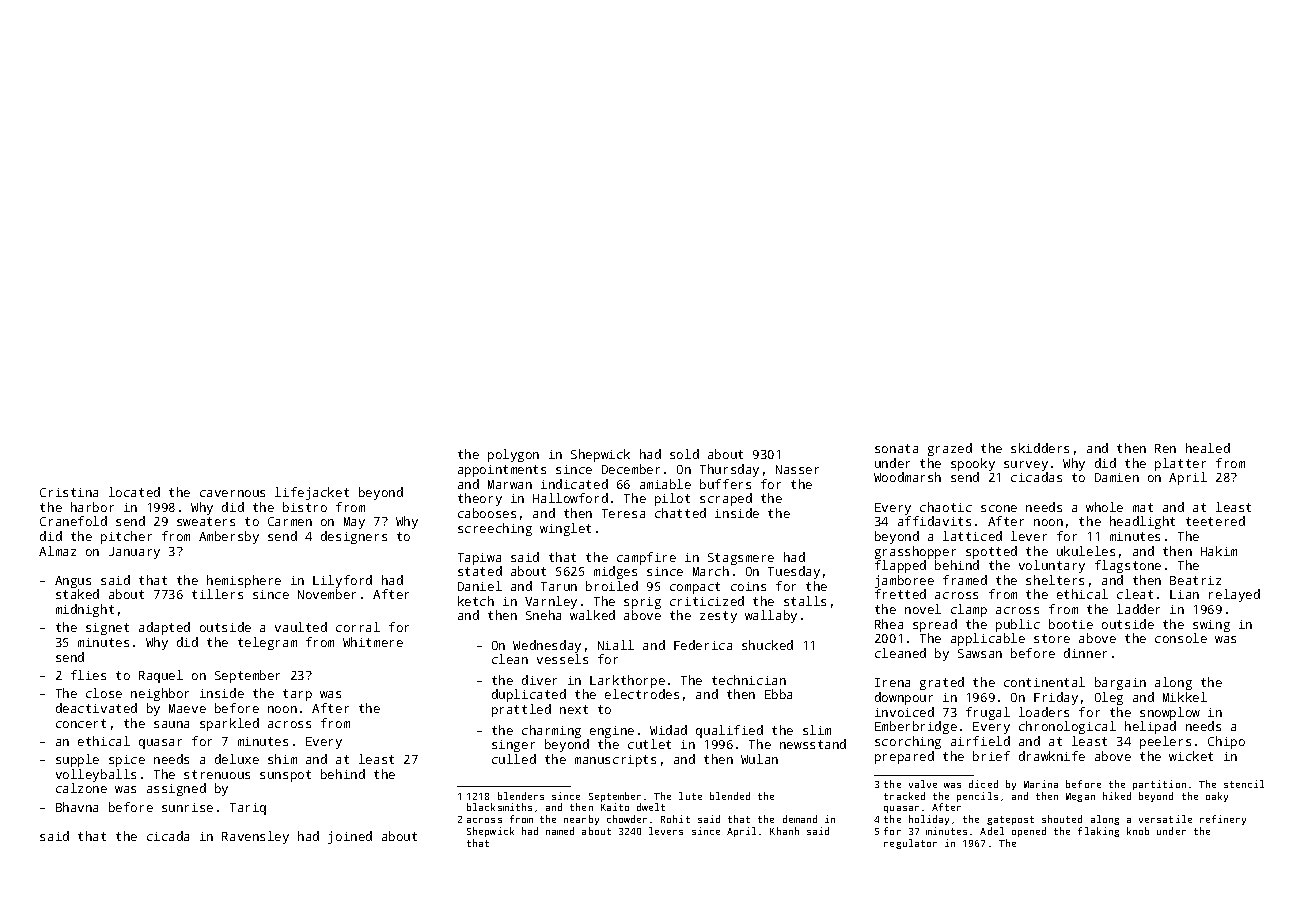  I want to click on console, so click(1181, 638).
